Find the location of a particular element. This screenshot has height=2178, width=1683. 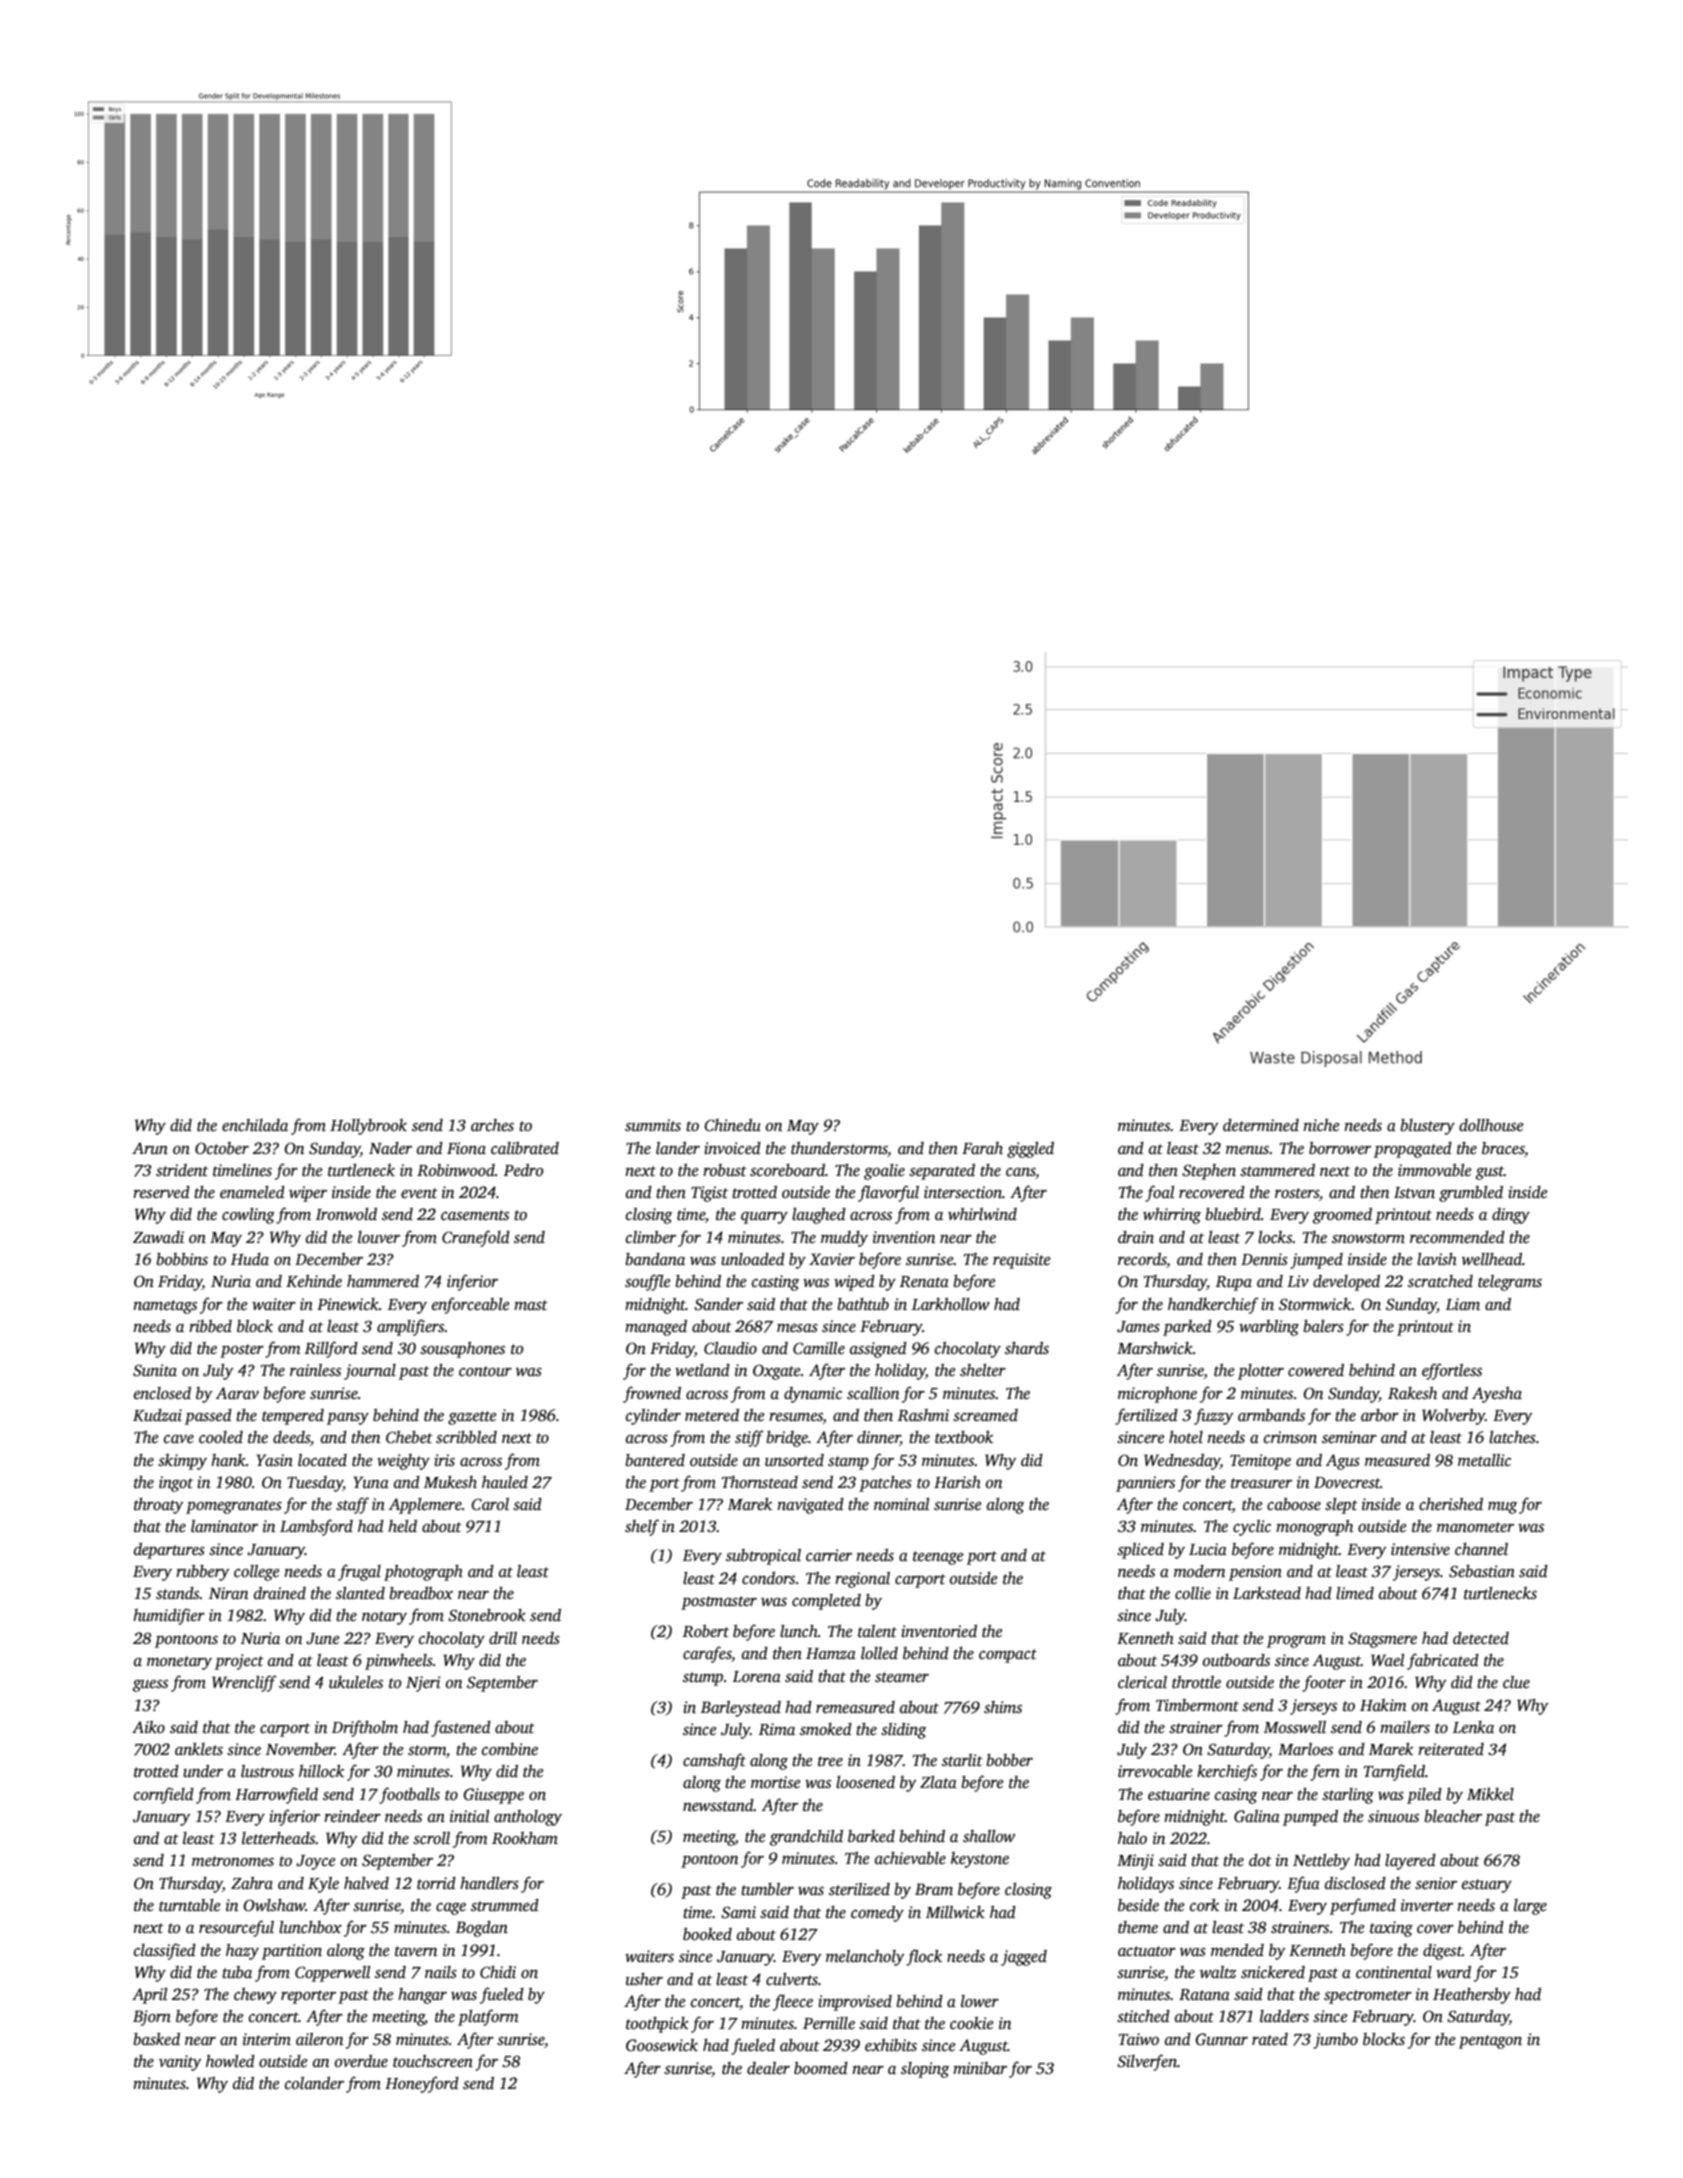

pentagon is located at coordinates (1490, 2042).
